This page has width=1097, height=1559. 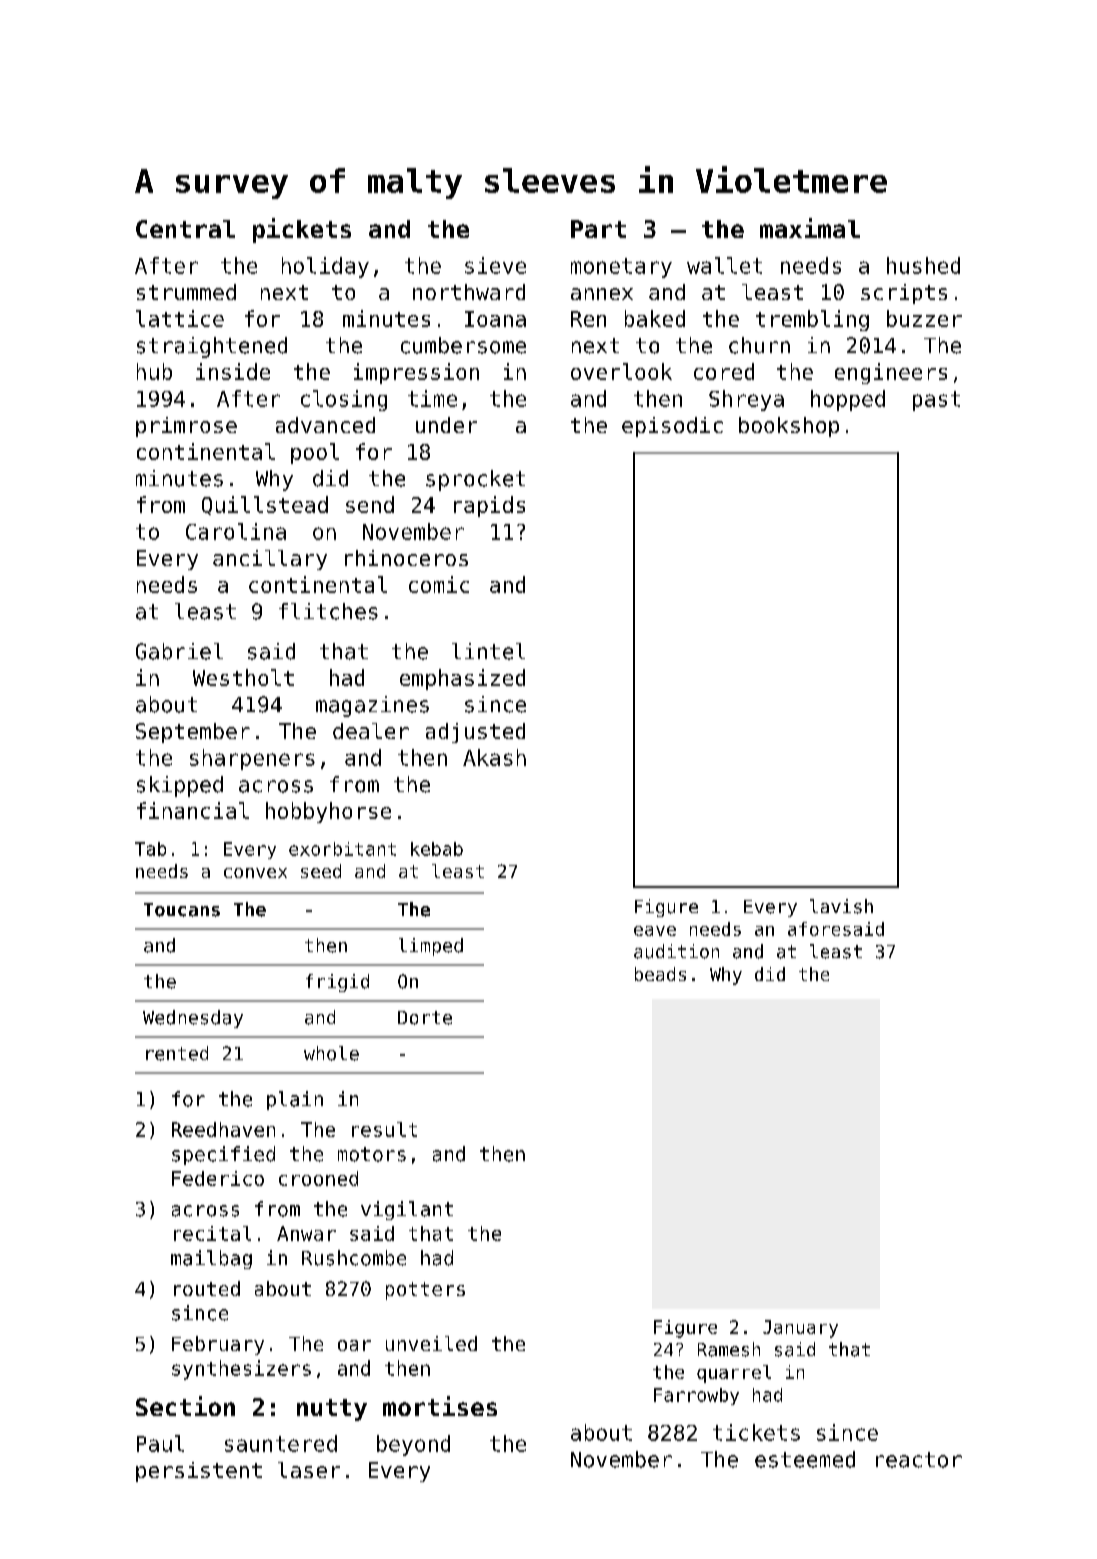 What do you see at coordinates (211, 1259) in the page?
I see `mailbag` at bounding box center [211, 1259].
